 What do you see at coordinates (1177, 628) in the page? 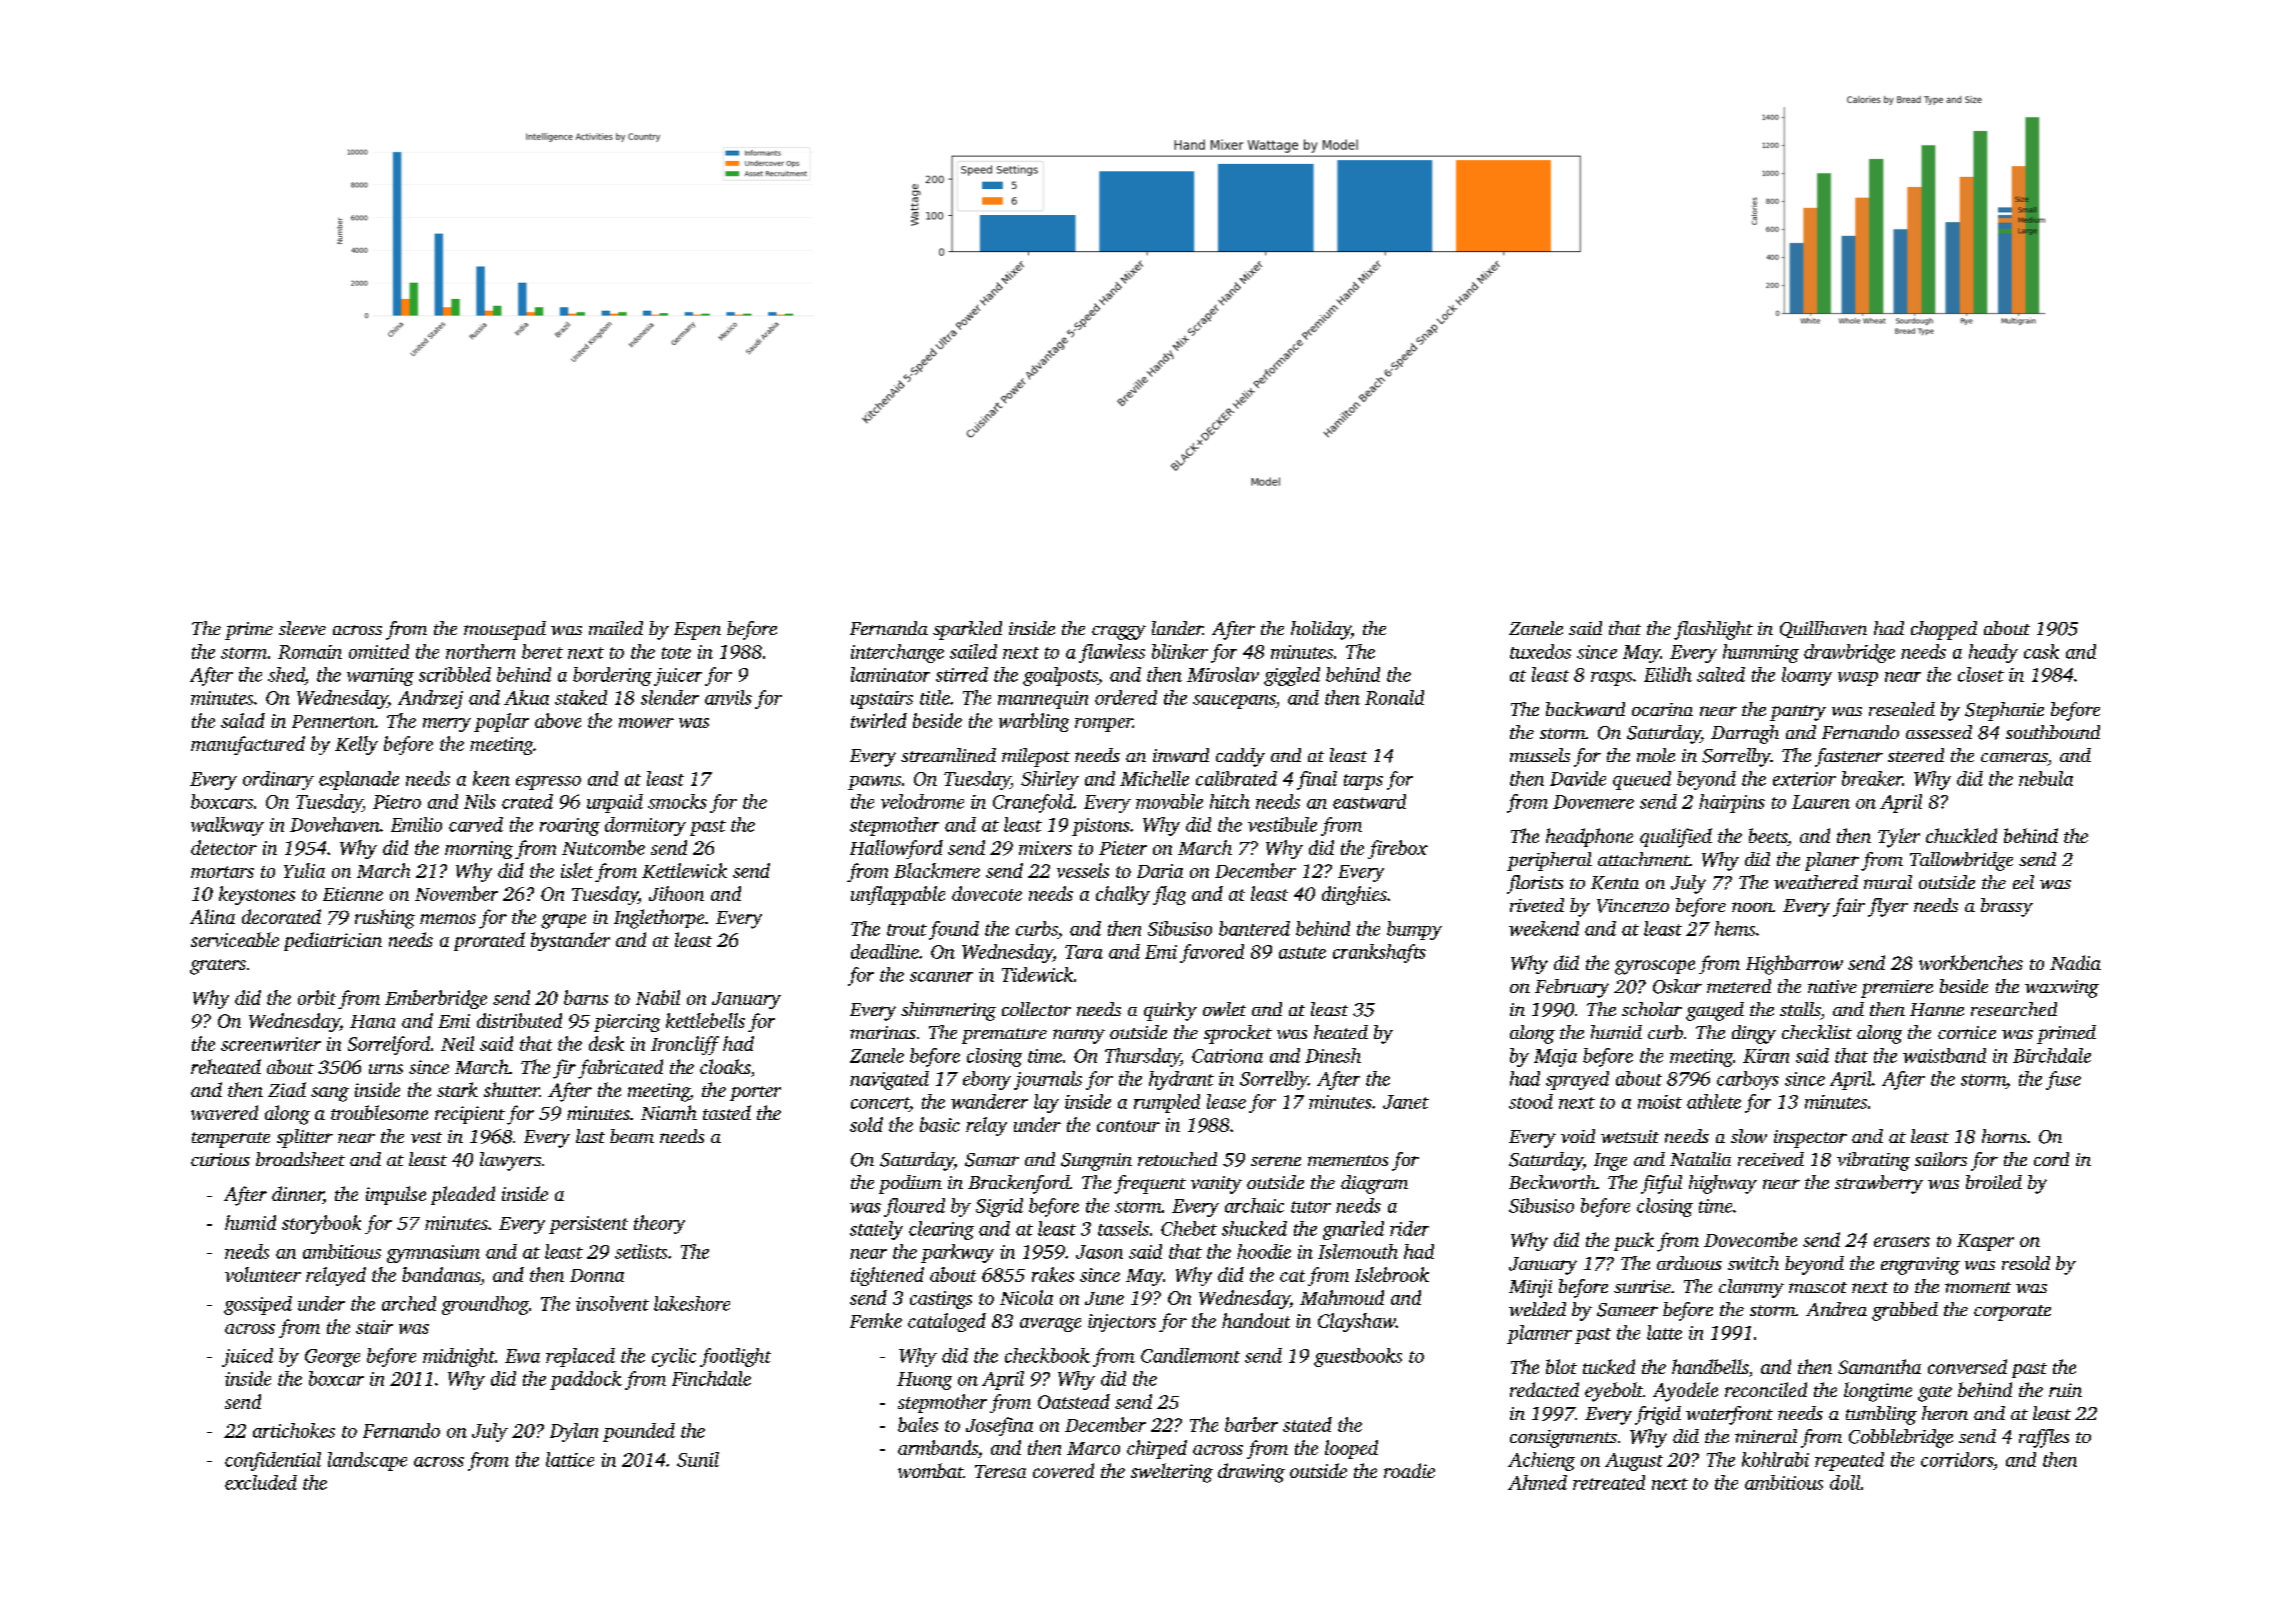
I see `lander` at bounding box center [1177, 628].
